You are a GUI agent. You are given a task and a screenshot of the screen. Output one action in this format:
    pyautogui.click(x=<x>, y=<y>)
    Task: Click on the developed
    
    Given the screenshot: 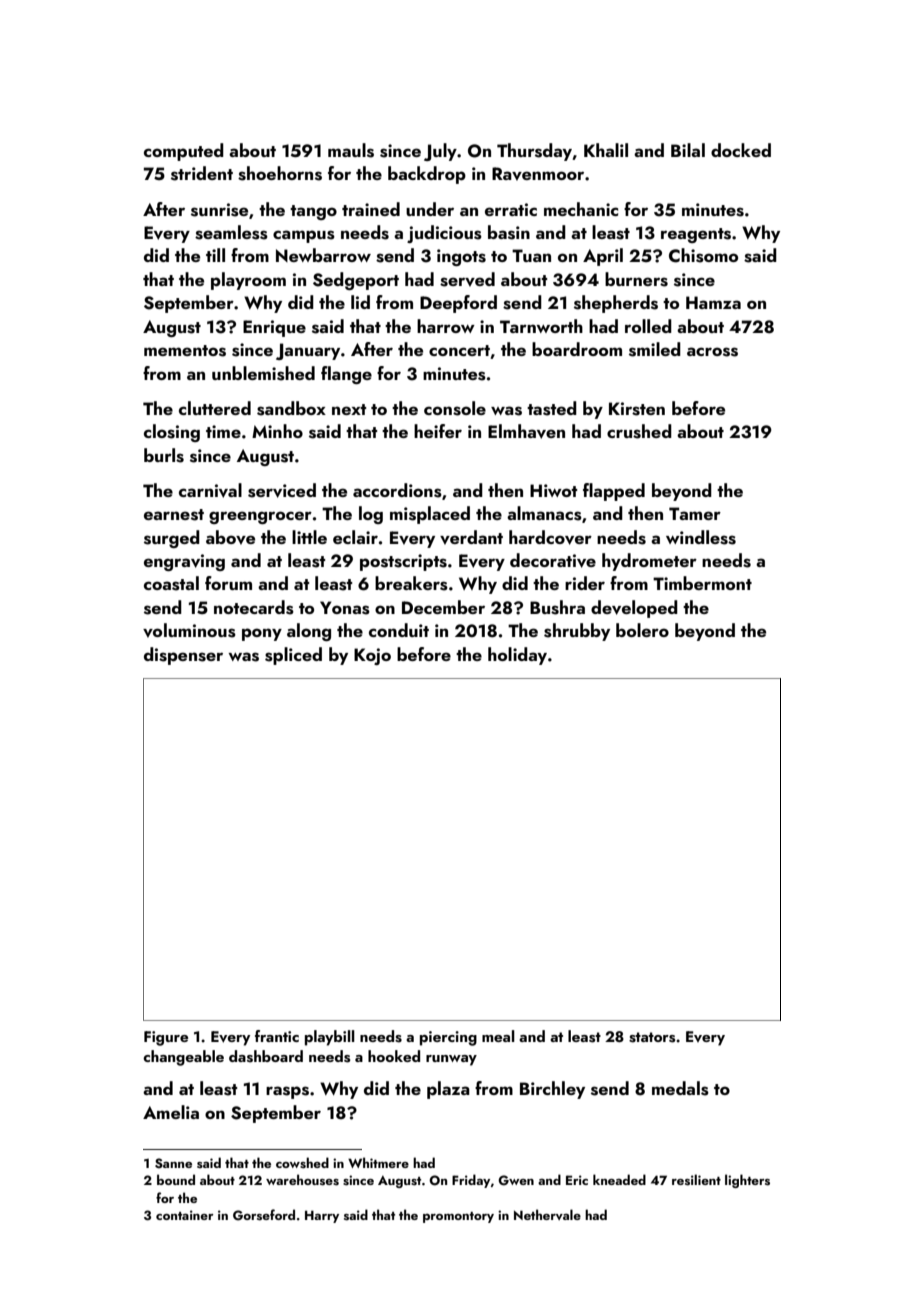 What is the action you would take?
    pyautogui.click(x=634, y=609)
